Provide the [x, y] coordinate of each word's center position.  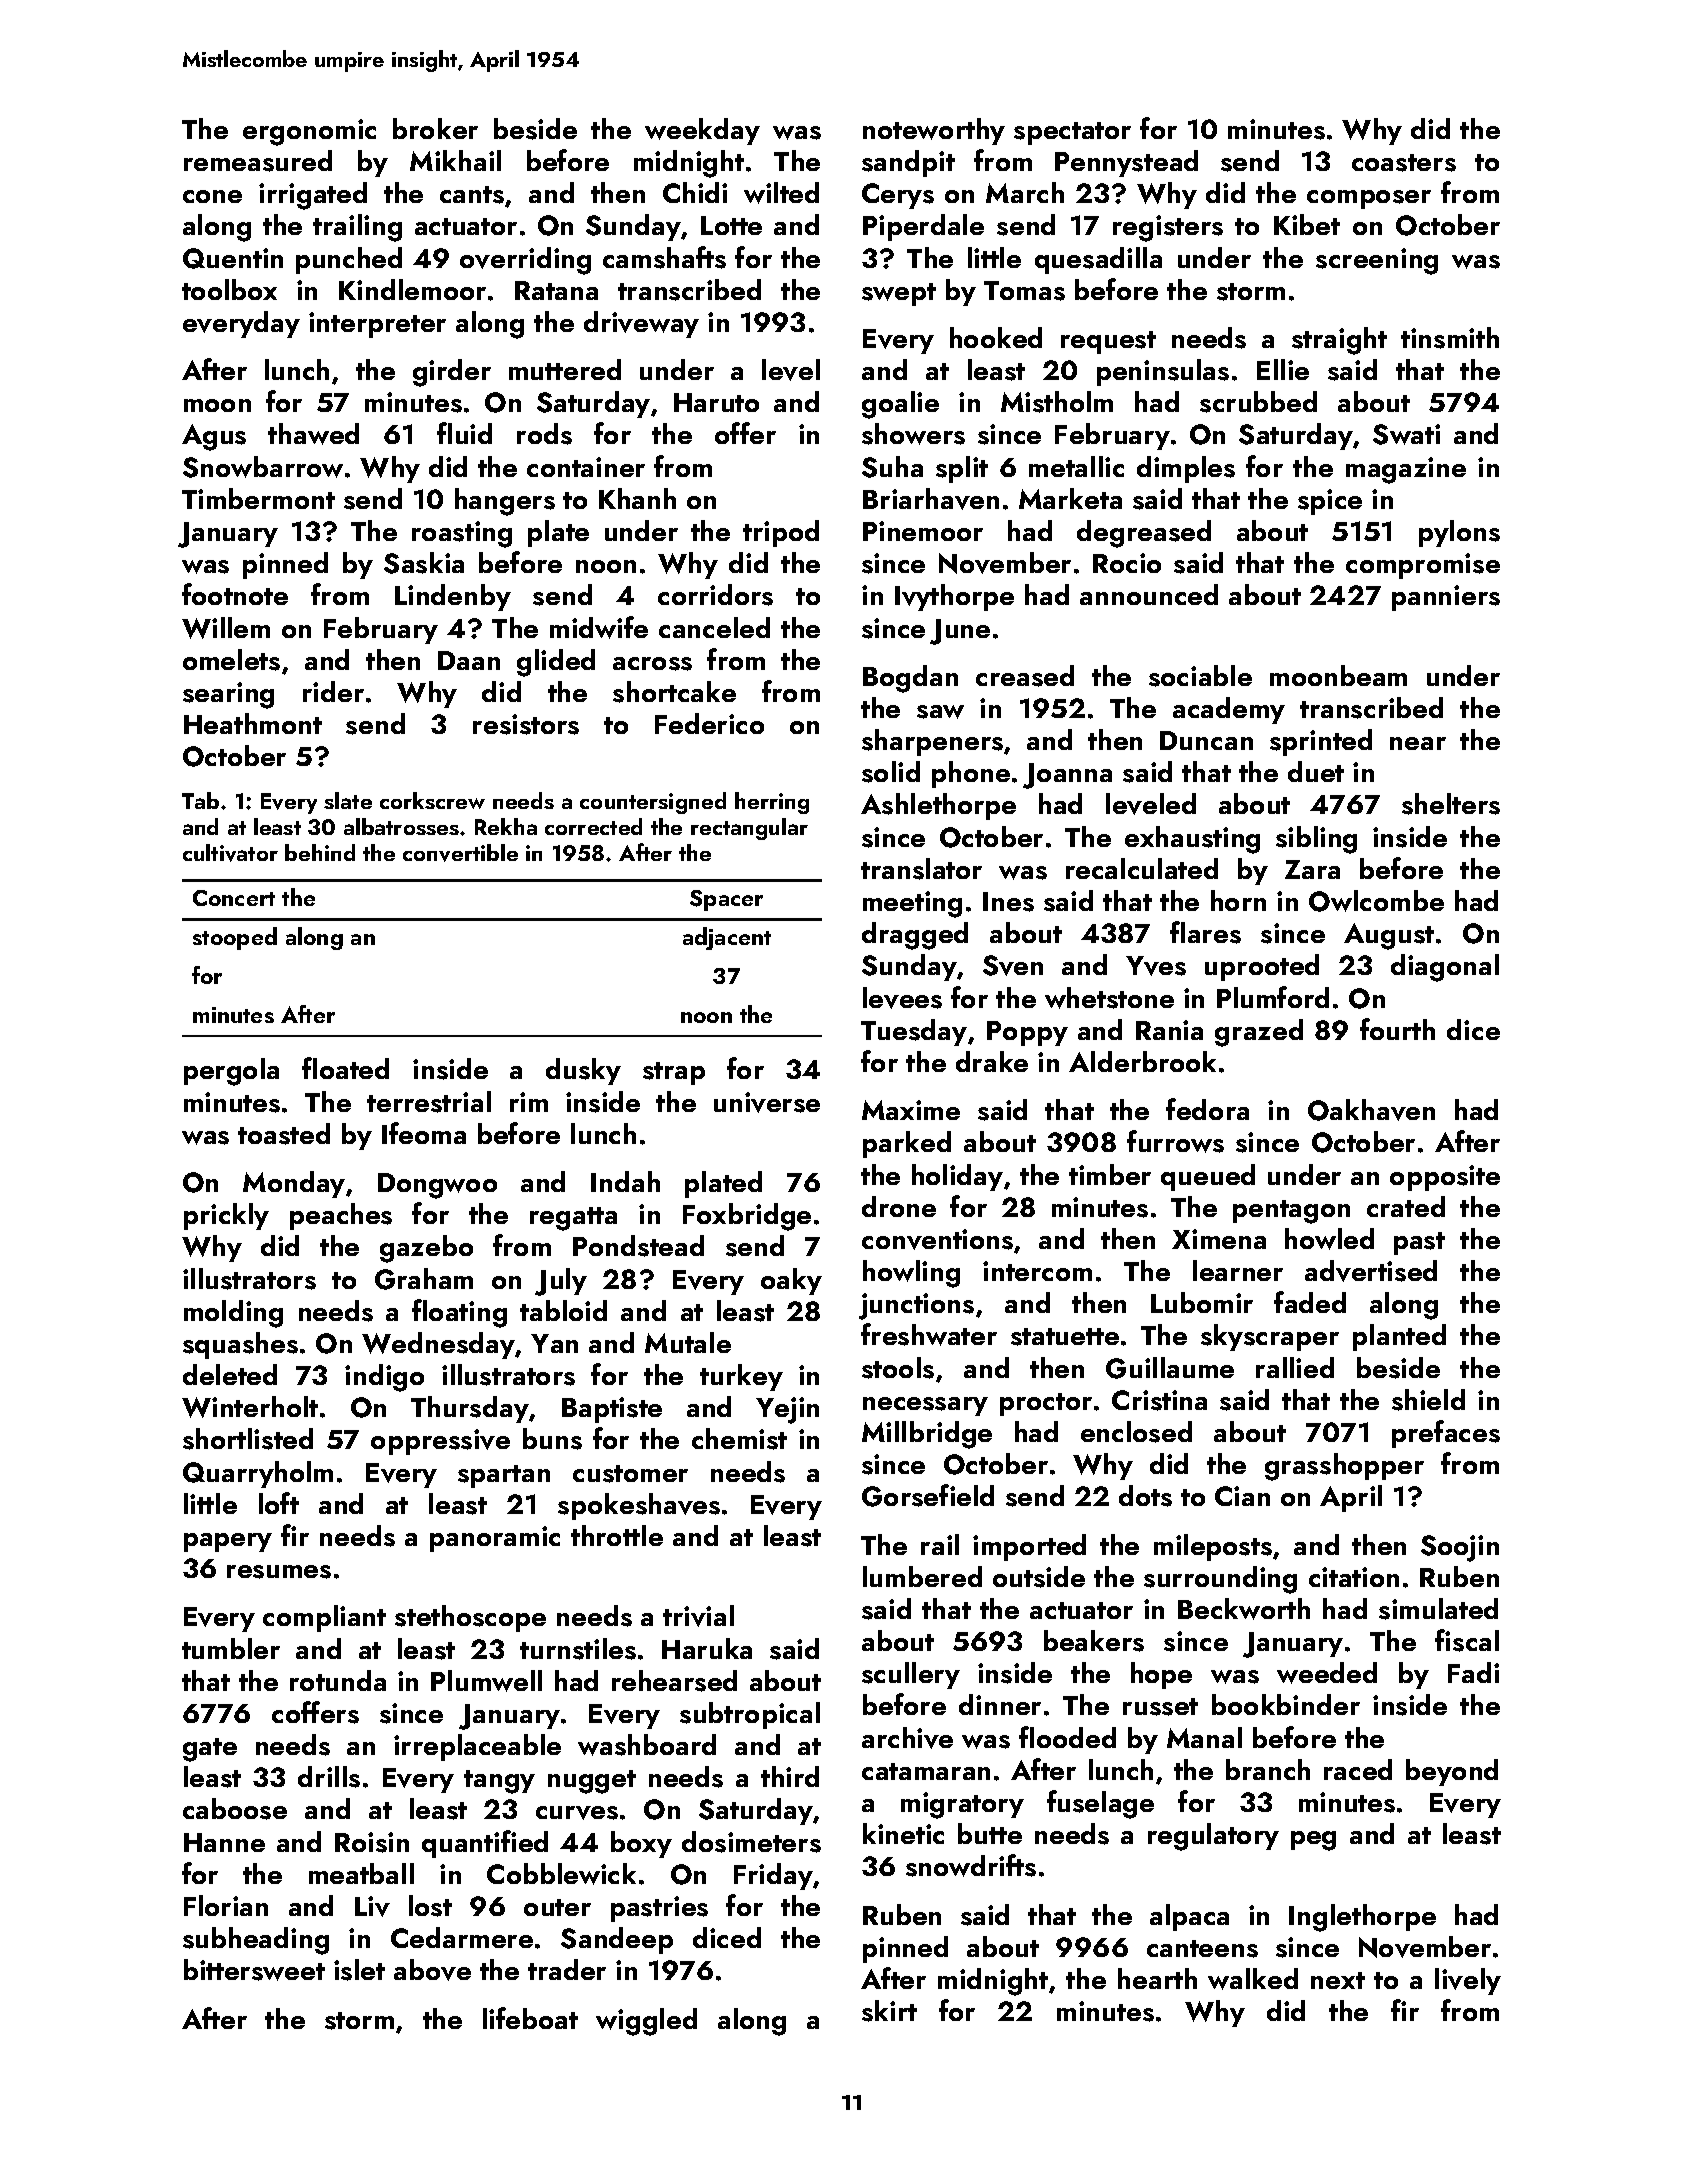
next [1338, 1980]
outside [1039, 1577]
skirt [889, 2011]
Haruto [716, 402]
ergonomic [309, 132]
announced [1149, 594]
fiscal [1467, 1640]
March [1025, 192]
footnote [235, 594]
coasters [1404, 163]
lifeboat [530, 2018]
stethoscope [470, 1618]
